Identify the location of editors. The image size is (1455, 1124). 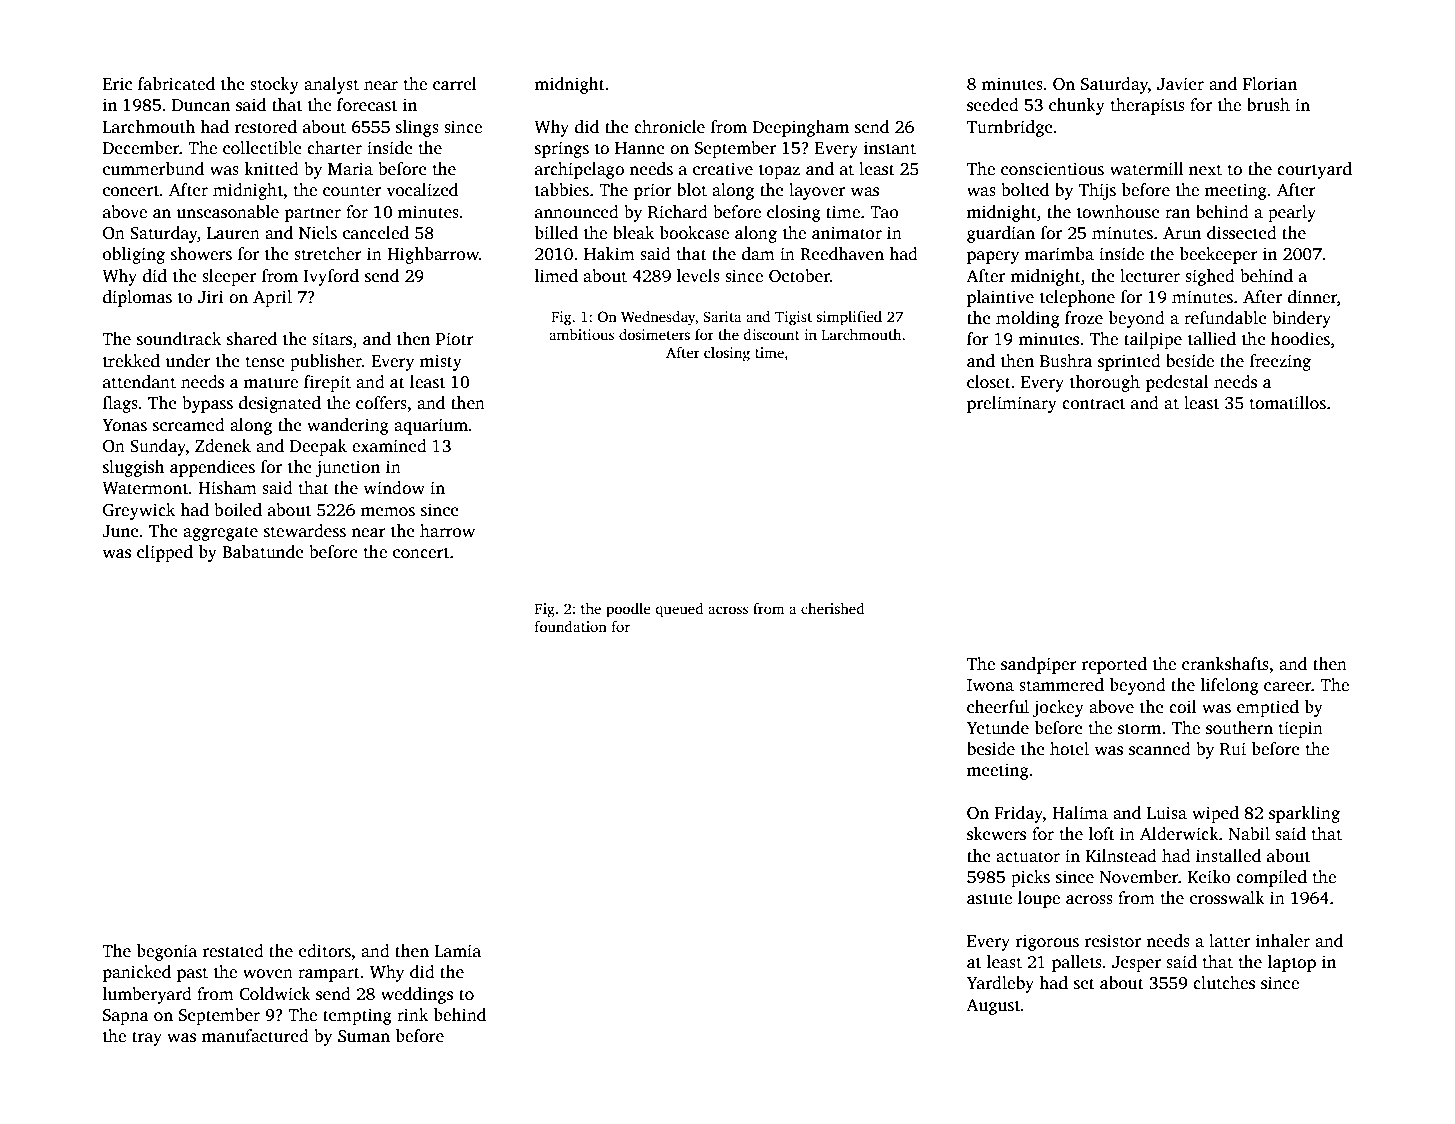
(325, 951).
